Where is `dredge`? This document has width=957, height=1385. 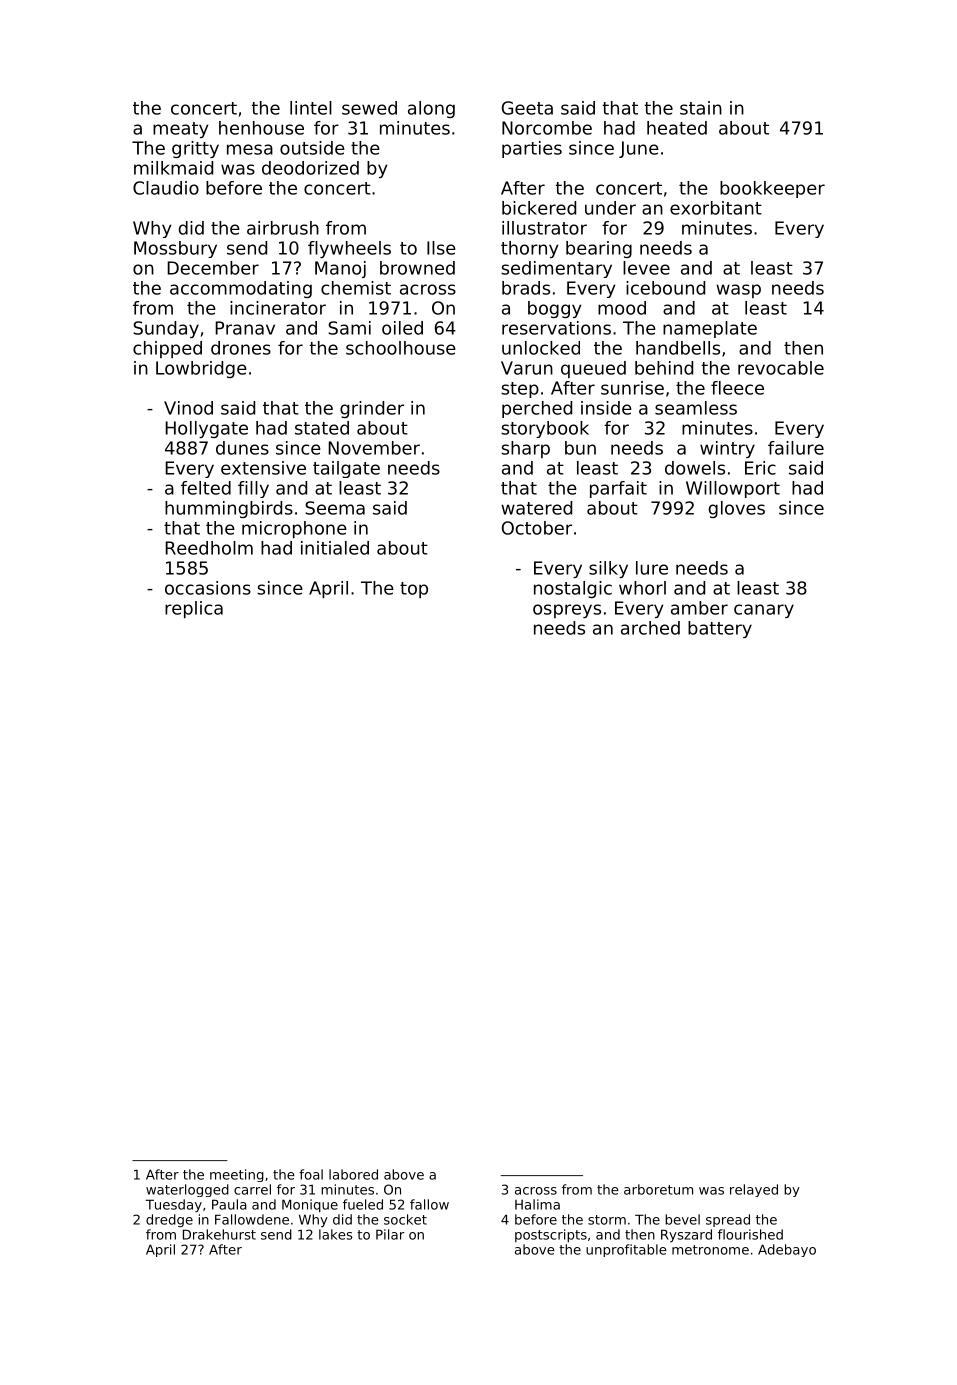 dredge is located at coordinates (169, 1220).
